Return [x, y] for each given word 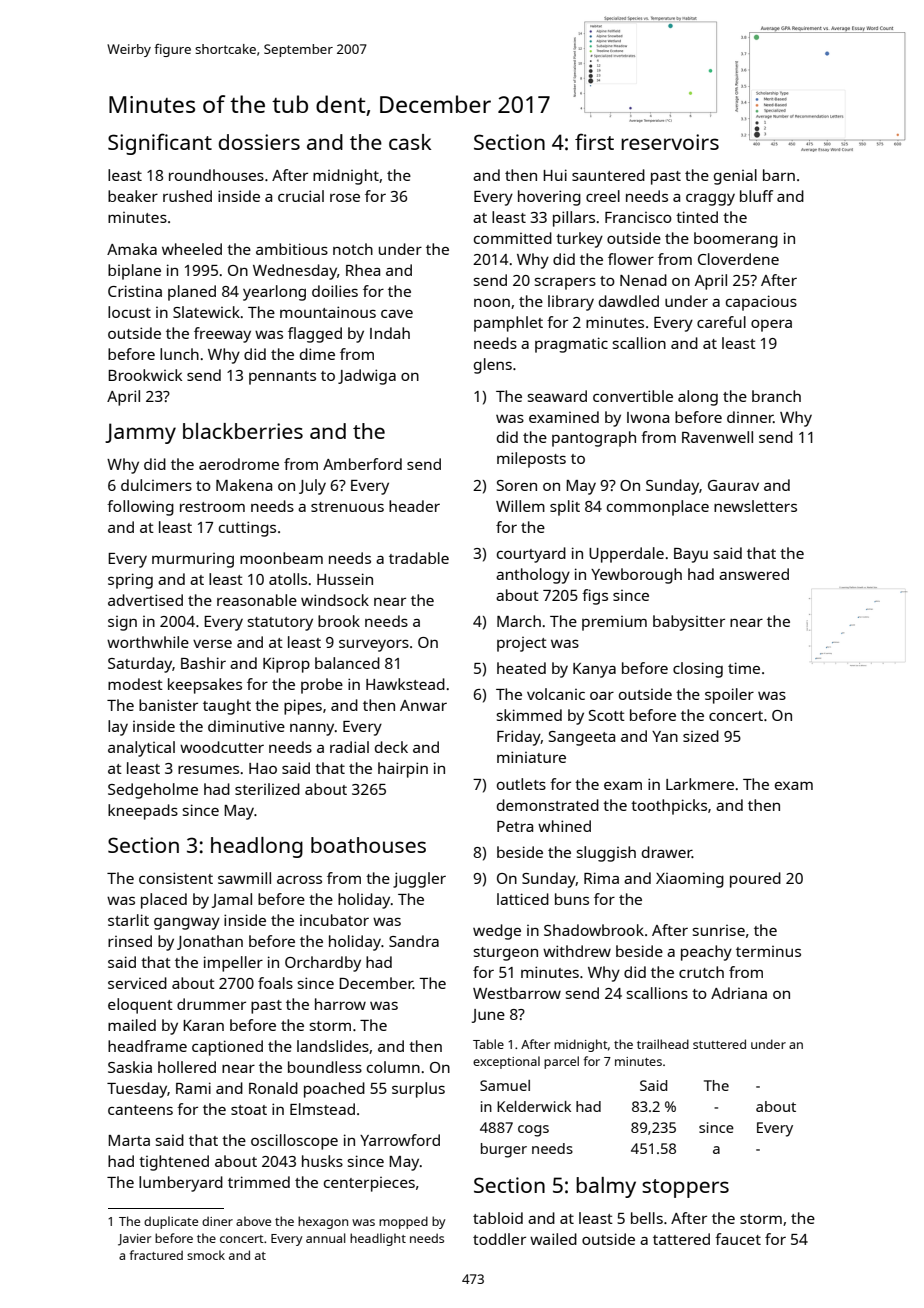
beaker [133, 196]
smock [206, 1255]
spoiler [729, 696]
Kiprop [286, 665]
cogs [533, 1131]
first [594, 141]
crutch [701, 972]
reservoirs [670, 142]
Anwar [423, 705]
